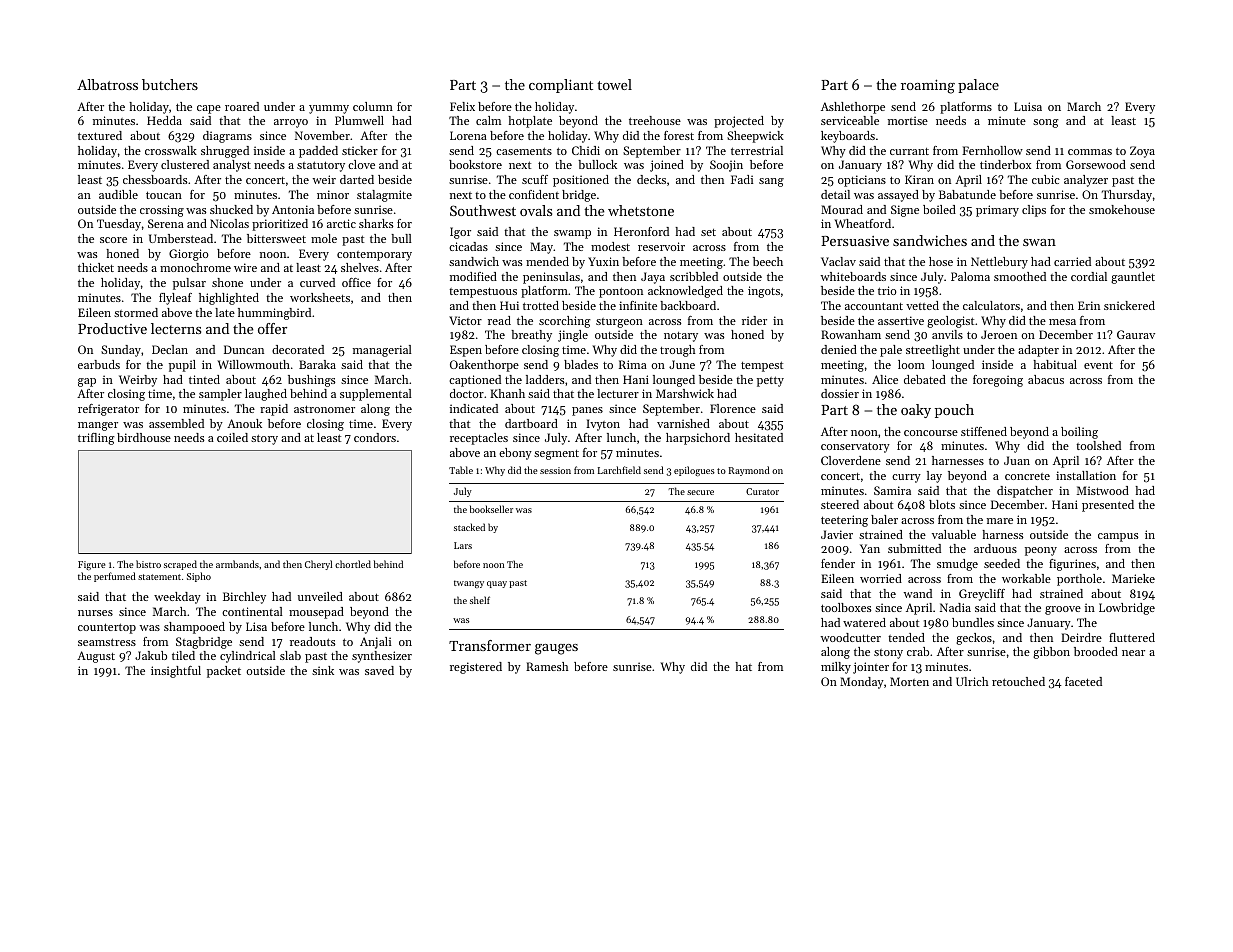 This screenshot has height=952, width=1233. Describe the element at coordinates (974, 639) in the screenshot. I see `geckos` at that location.
